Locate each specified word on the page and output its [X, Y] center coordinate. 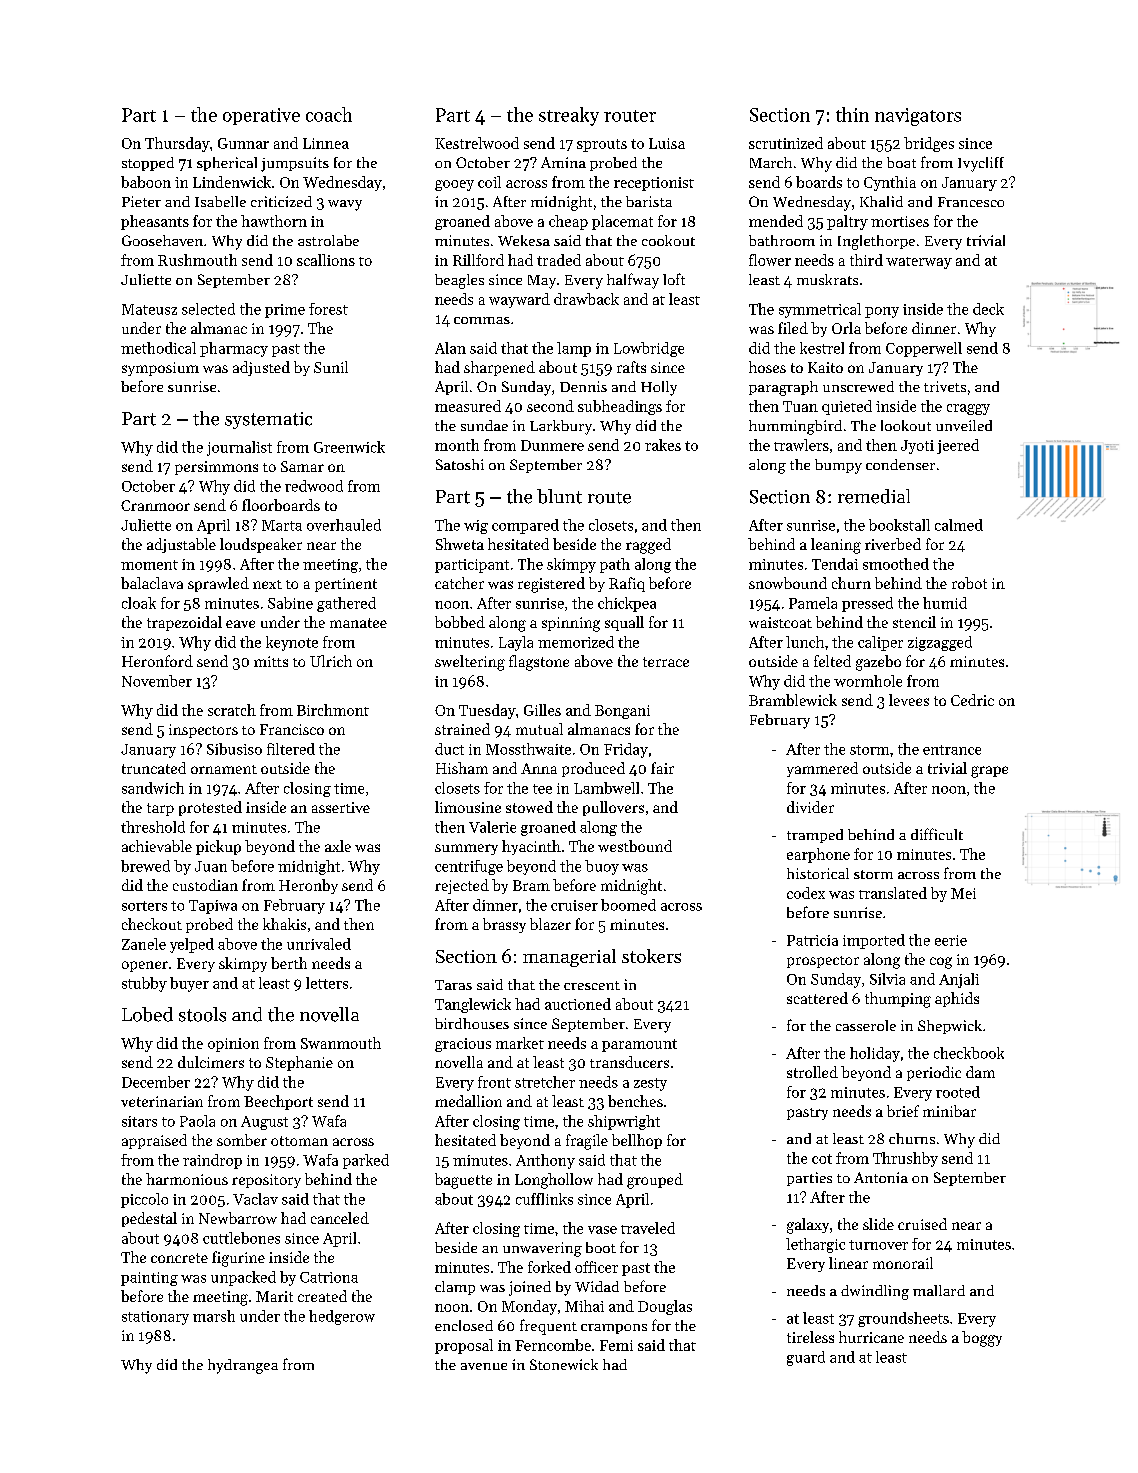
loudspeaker [261, 545]
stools [202, 1014]
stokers [651, 956]
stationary [155, 1318]
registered [551, 585]
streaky [569, 116]
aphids [957, 999]
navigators [918, 117]
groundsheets [903, 1319]
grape [989, 772]
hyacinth [531, 847]
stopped [148, 164]
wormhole [868, 681]
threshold [153, 827]
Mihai [584, 1306]
